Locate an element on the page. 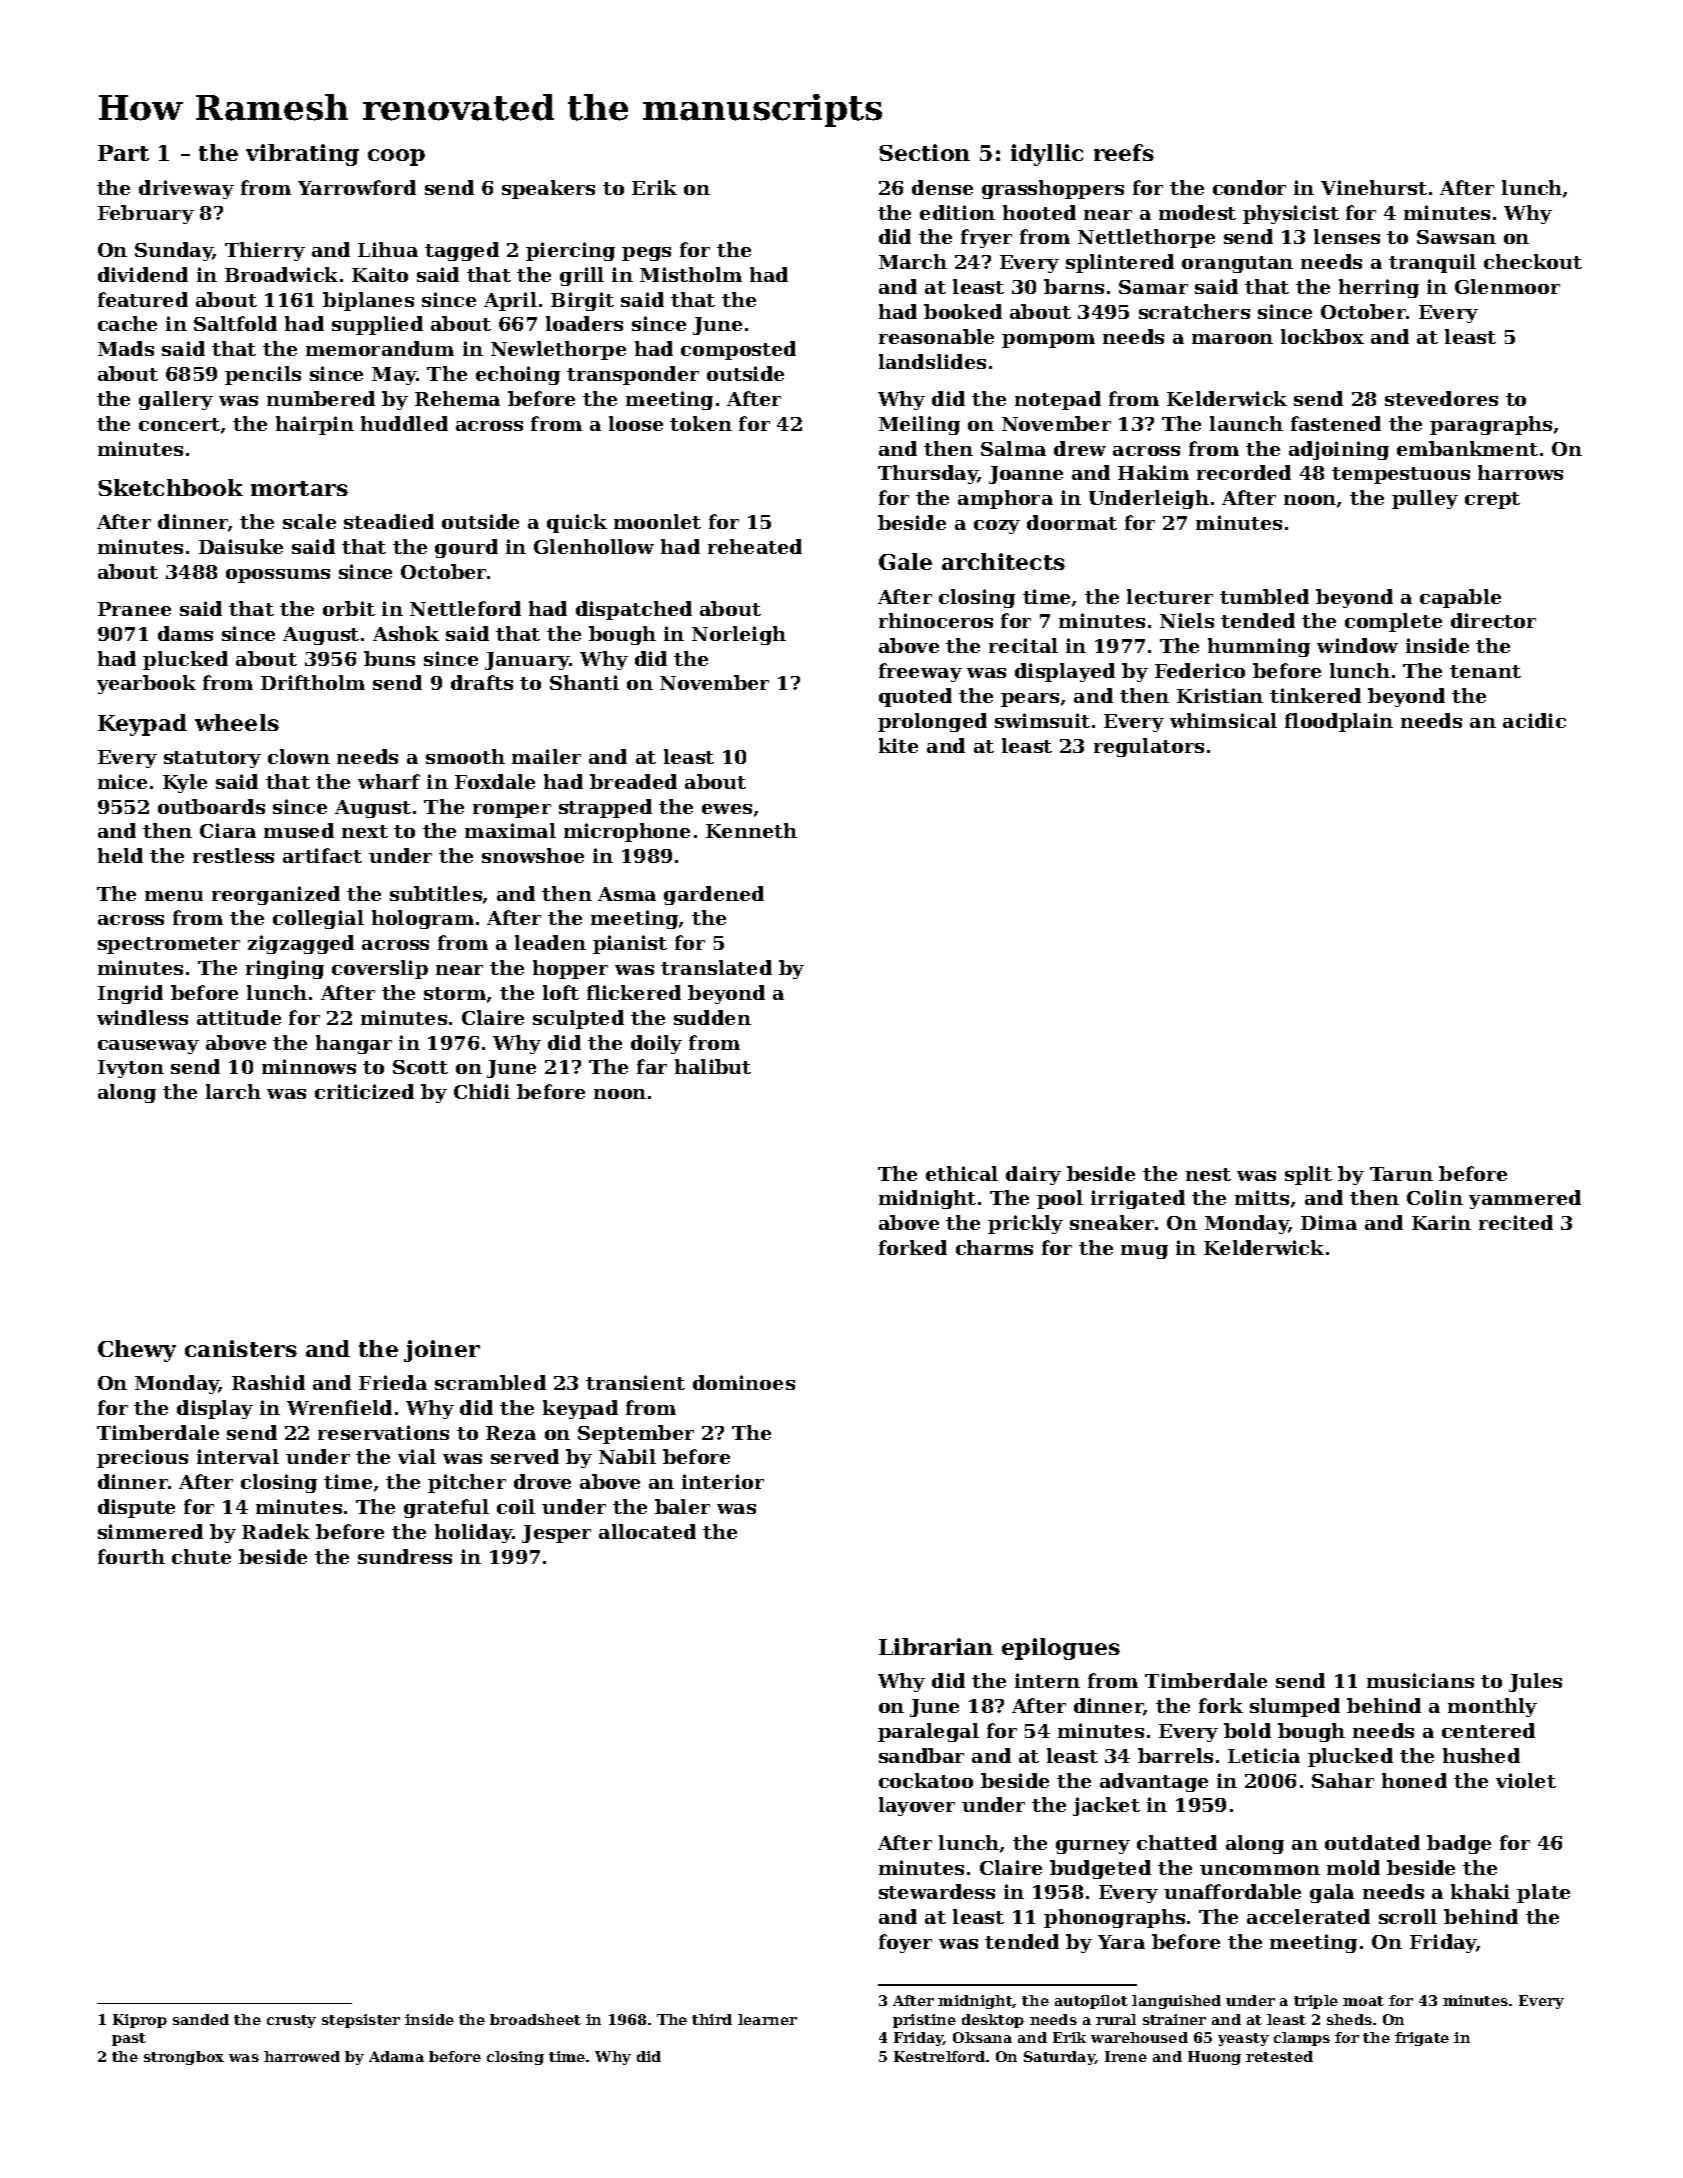 Image resolution: width=1683 pixels, height=2178 pixels. Sawsan is located at coordinates (1456, 237).
